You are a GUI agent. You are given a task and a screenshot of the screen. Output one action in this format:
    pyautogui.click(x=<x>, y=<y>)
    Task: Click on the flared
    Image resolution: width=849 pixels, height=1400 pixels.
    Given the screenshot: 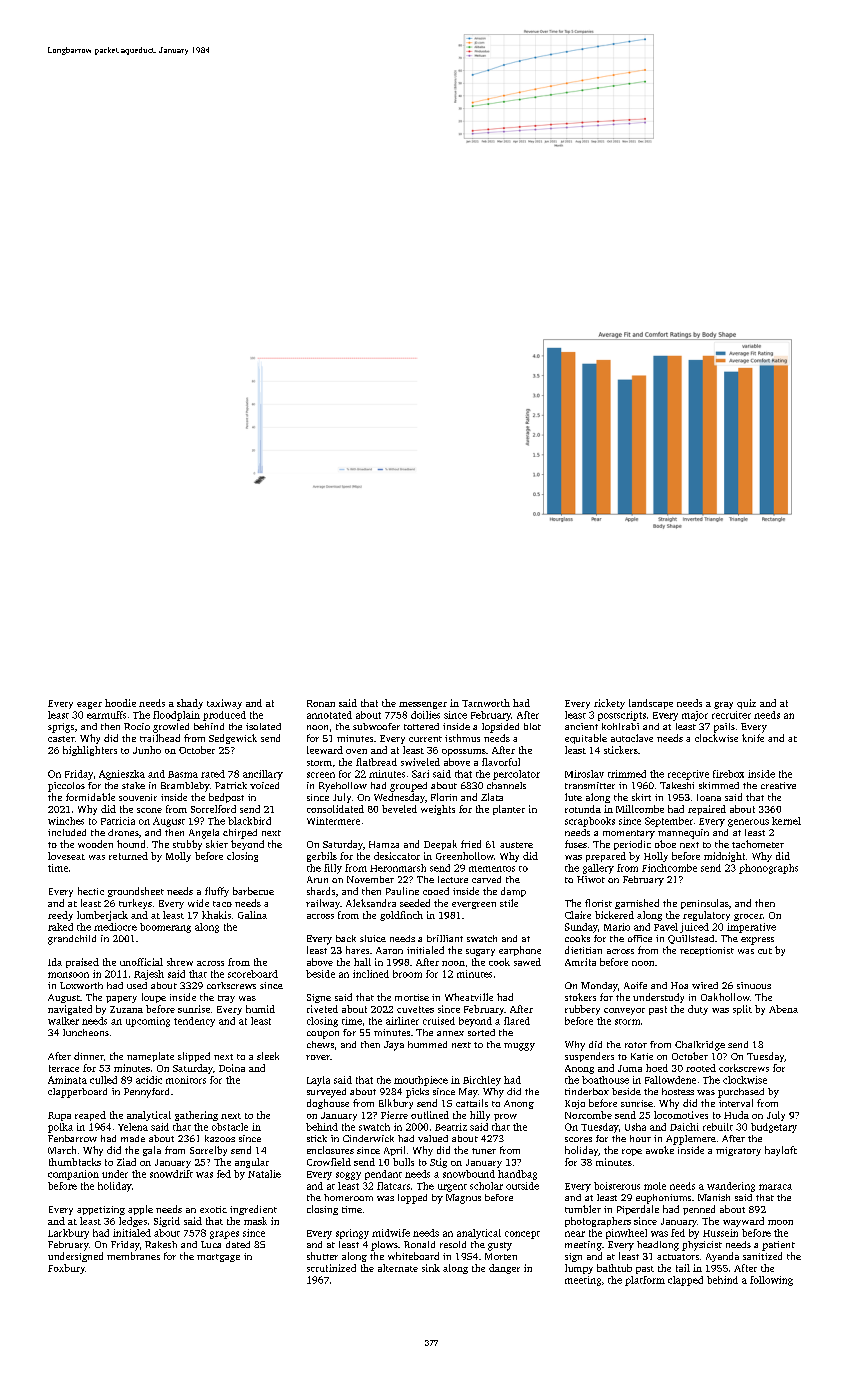 What is the action you would take?
    pyautogui.click(x=517, y=1021)
